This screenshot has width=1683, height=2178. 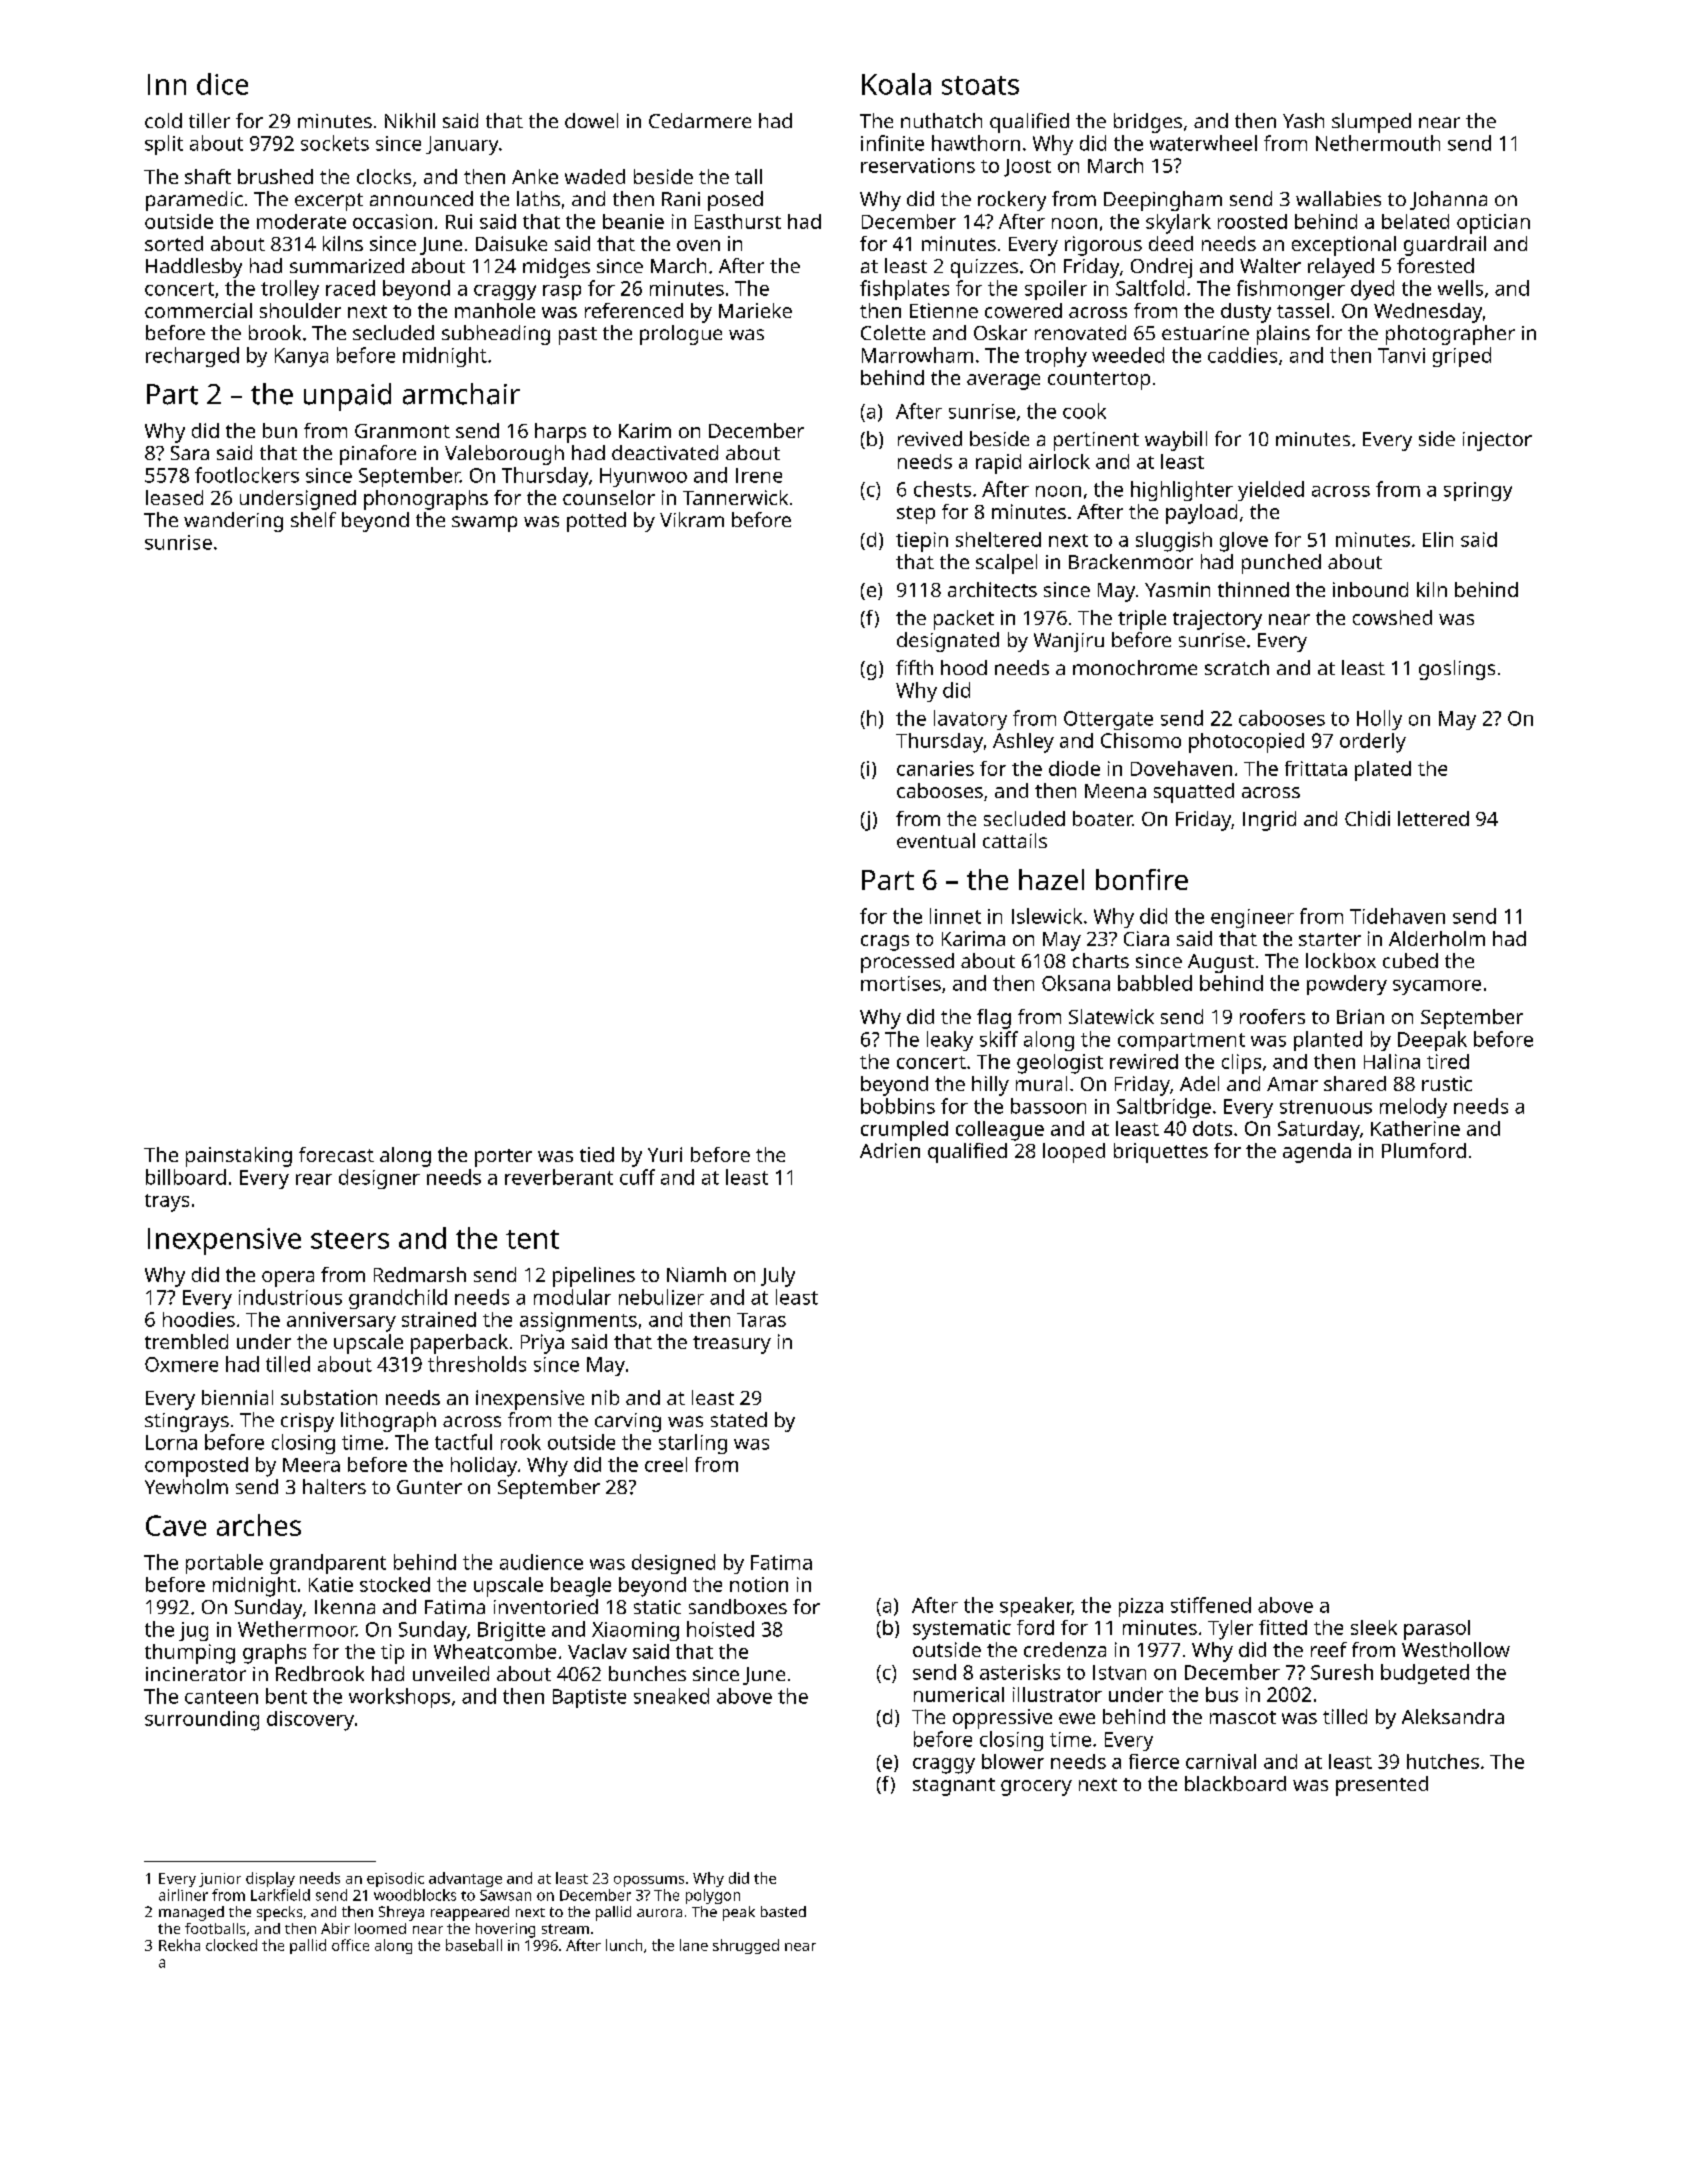 I want to click on engineer, so click(x=1252, y=918).
